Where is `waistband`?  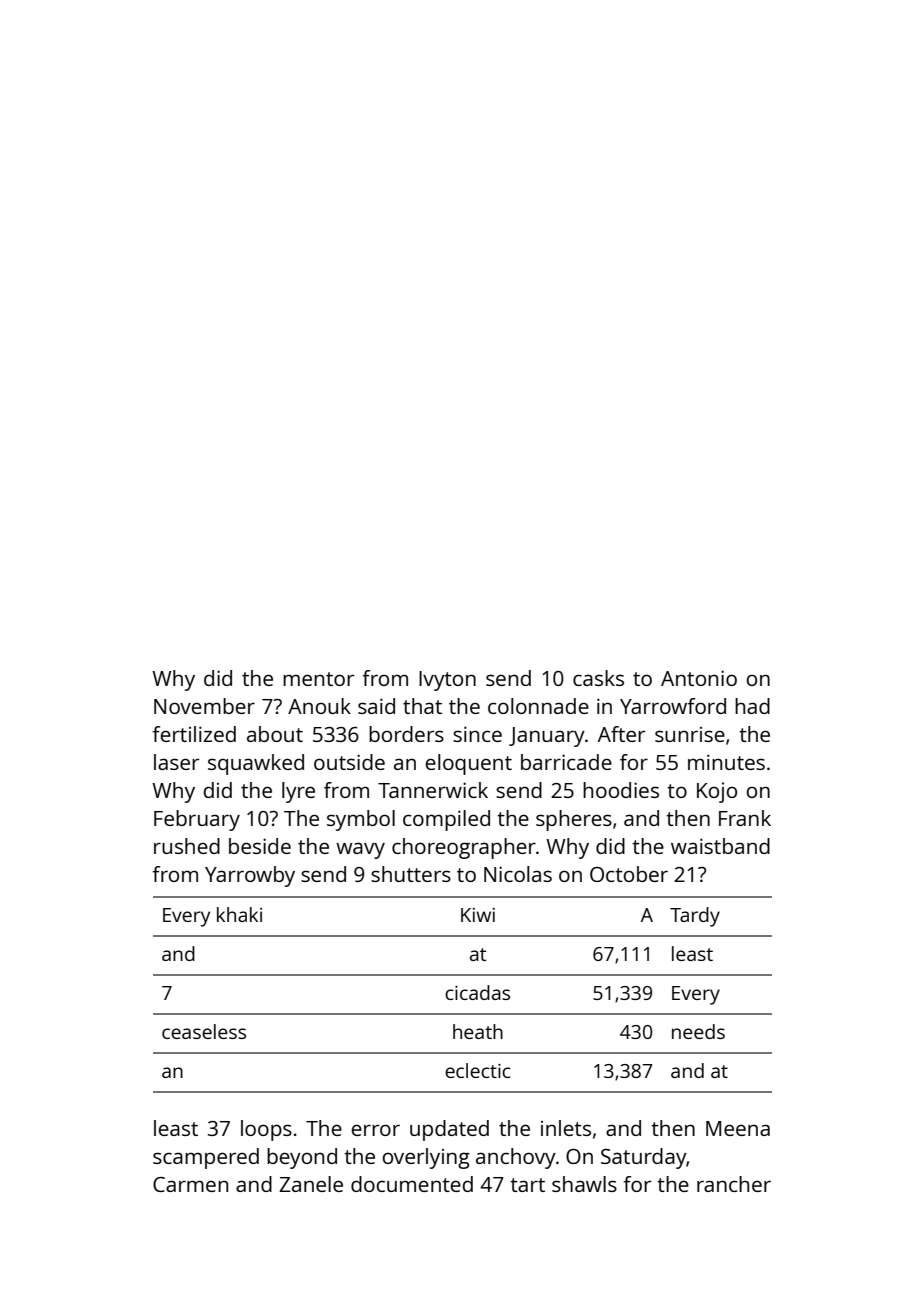
waistband is located at coordinates (720, 846).
